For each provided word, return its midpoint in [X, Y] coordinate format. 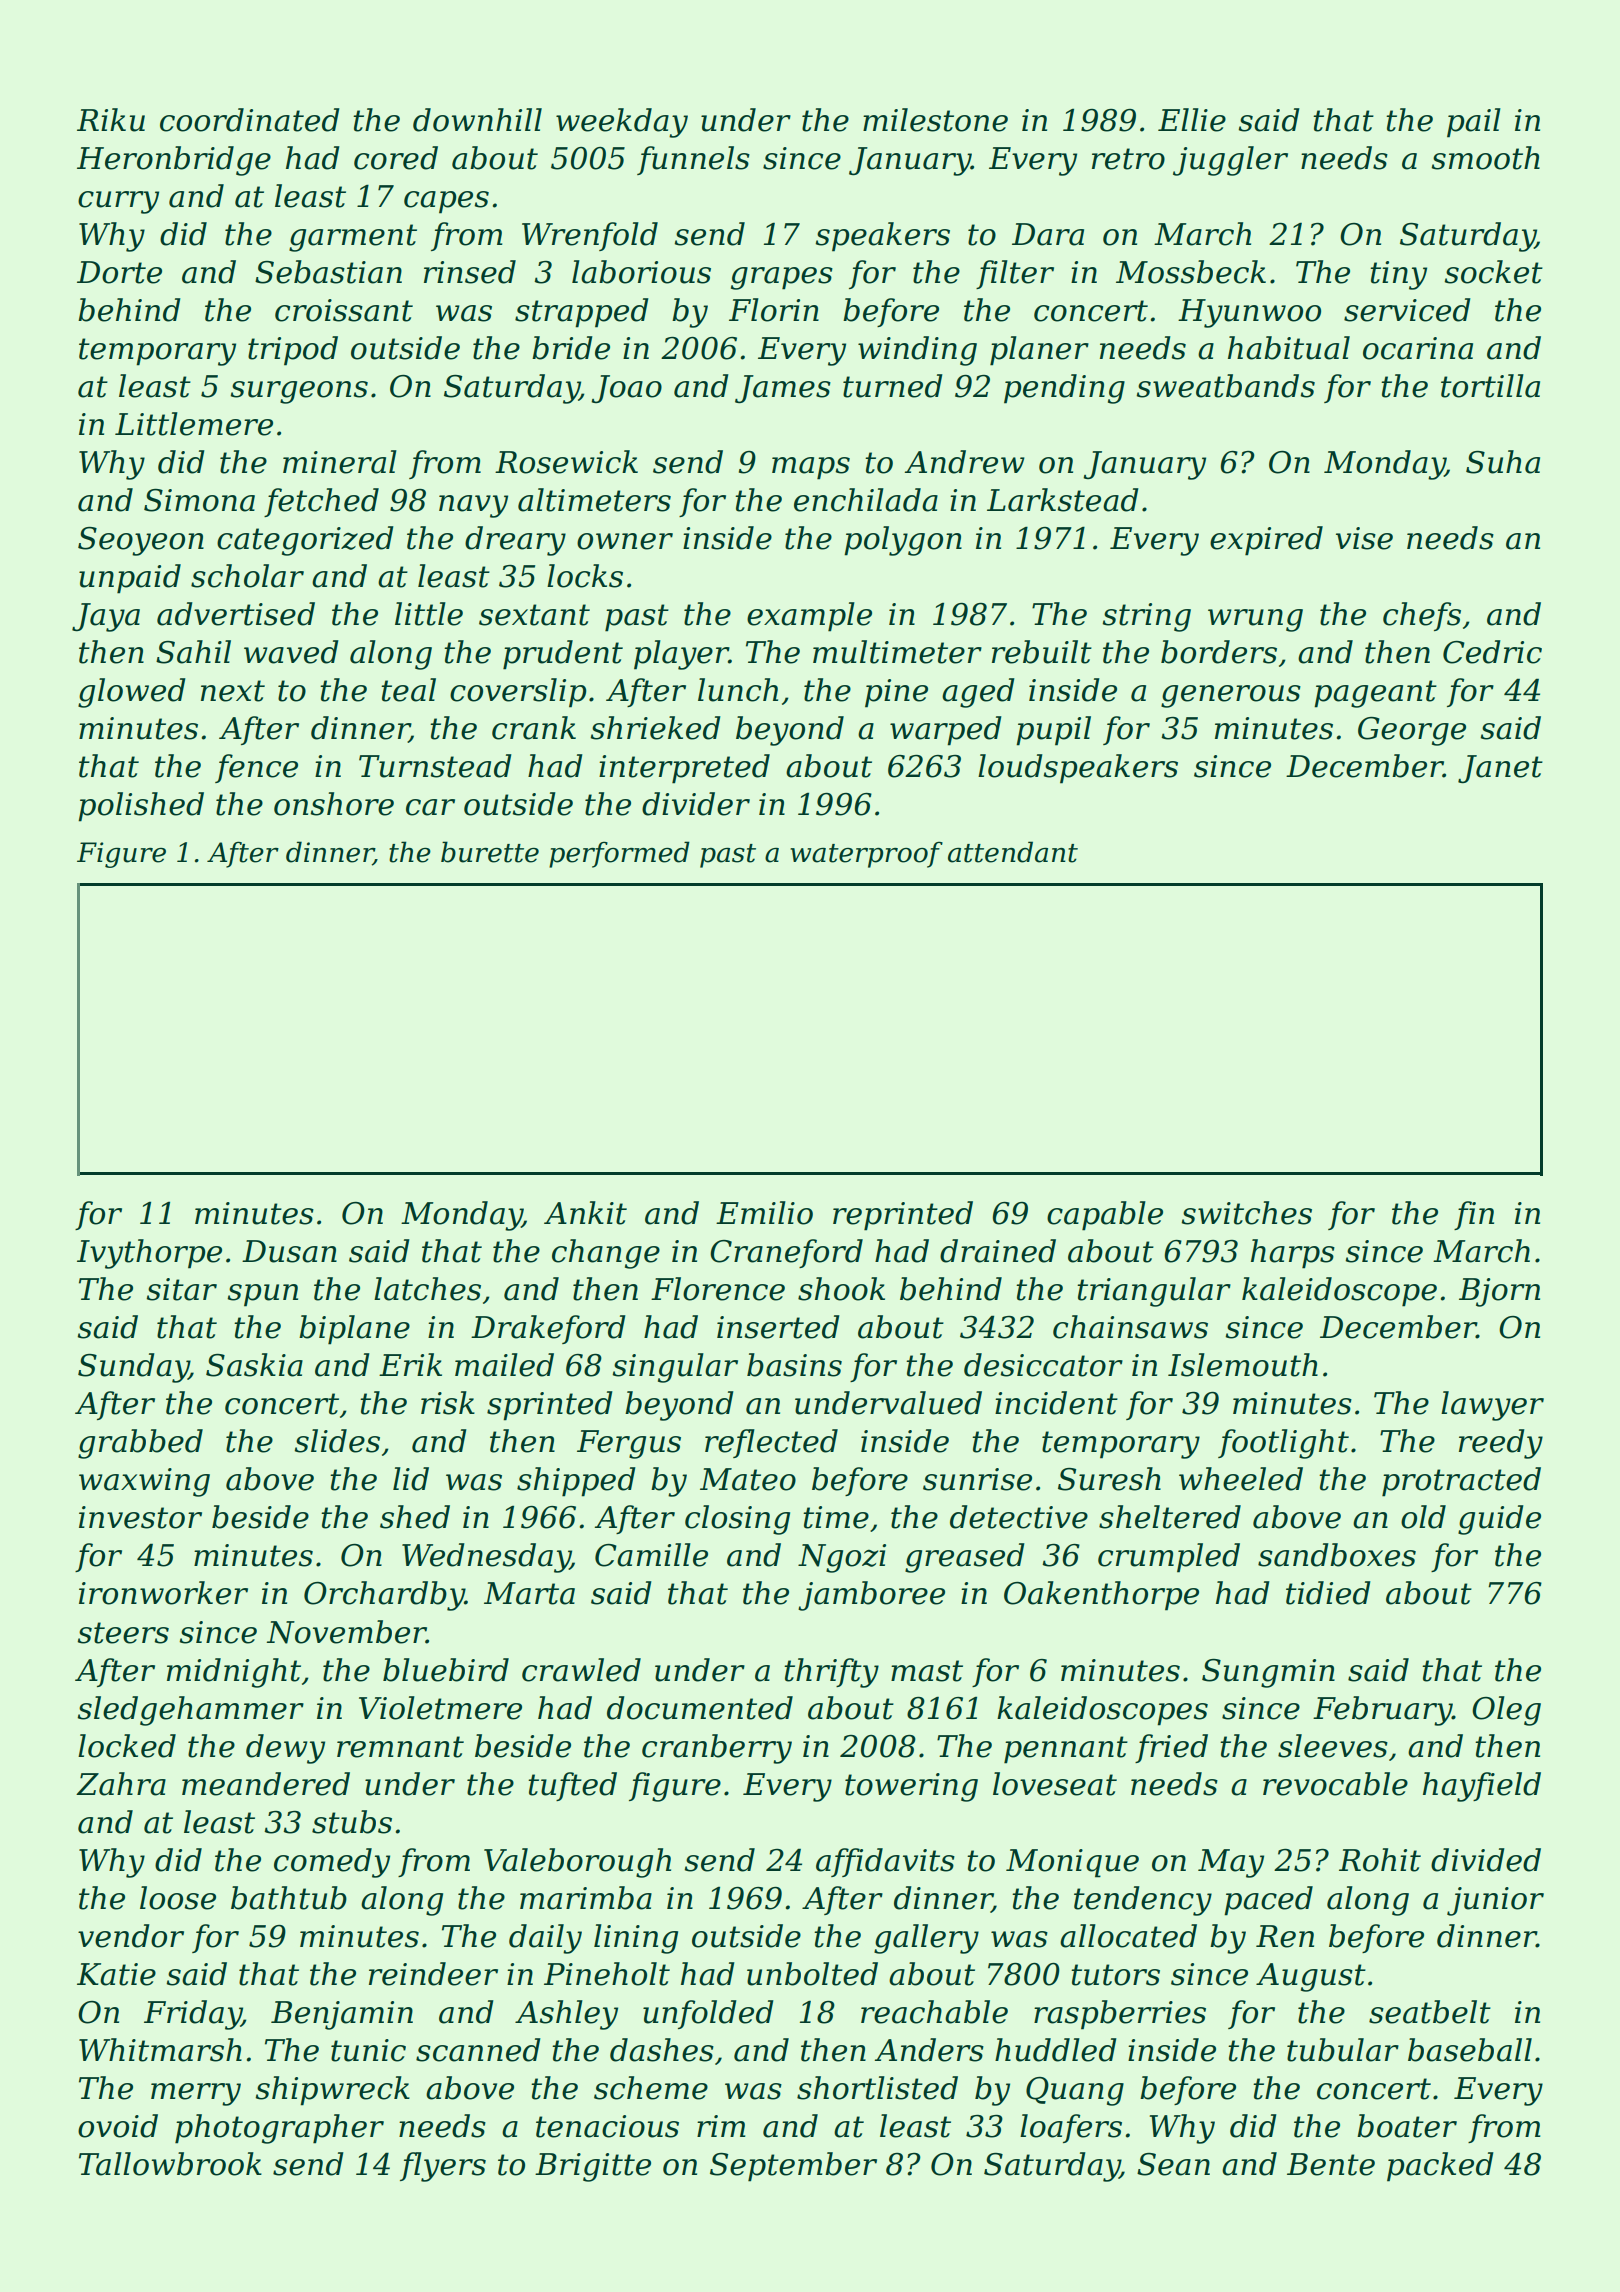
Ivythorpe [149, 1254]
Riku [111, 120]
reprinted [903, 1216]
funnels [693, 160]
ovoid [118, 2126]
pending [1064, 389]
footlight [1283, 1444]
